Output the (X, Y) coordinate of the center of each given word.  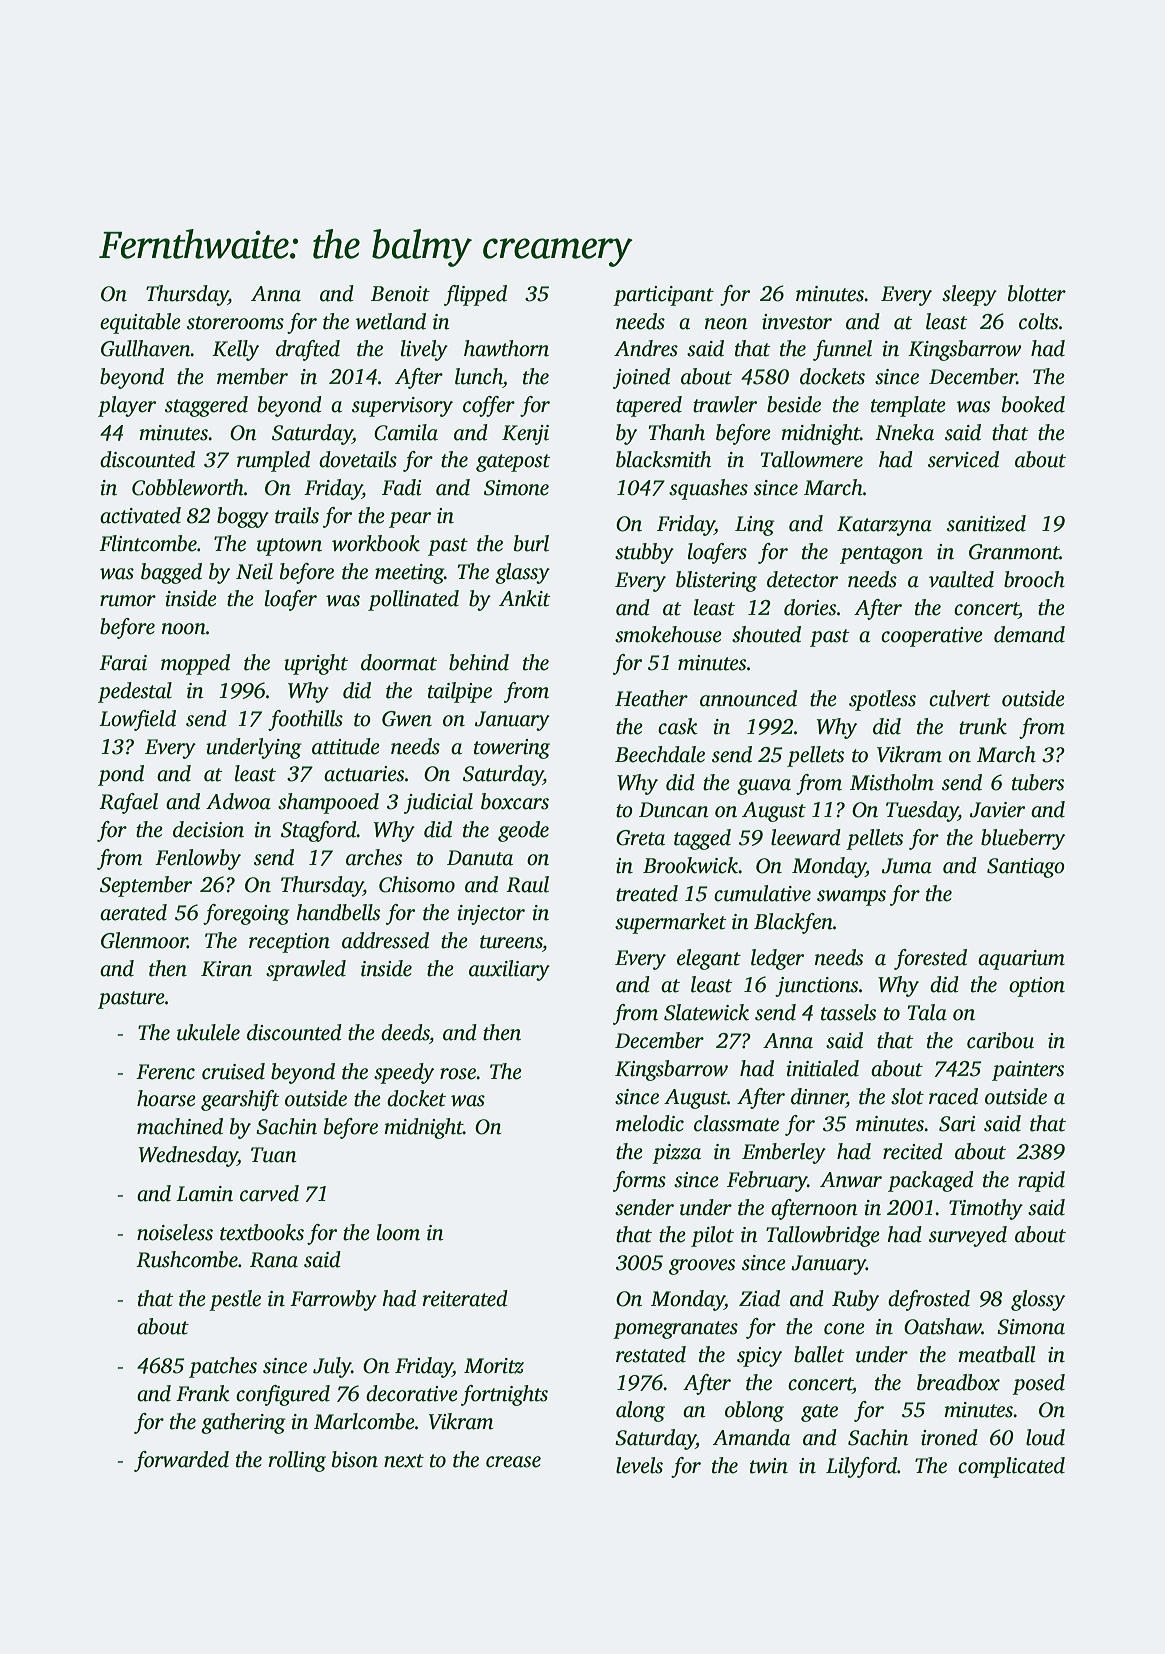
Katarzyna (884, 526)
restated (651, 1354)
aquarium (1021, 960)
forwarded (181, 1461)
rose (458, 1074)
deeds (405, 1032)
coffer (489, 406)
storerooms (235, 323)
